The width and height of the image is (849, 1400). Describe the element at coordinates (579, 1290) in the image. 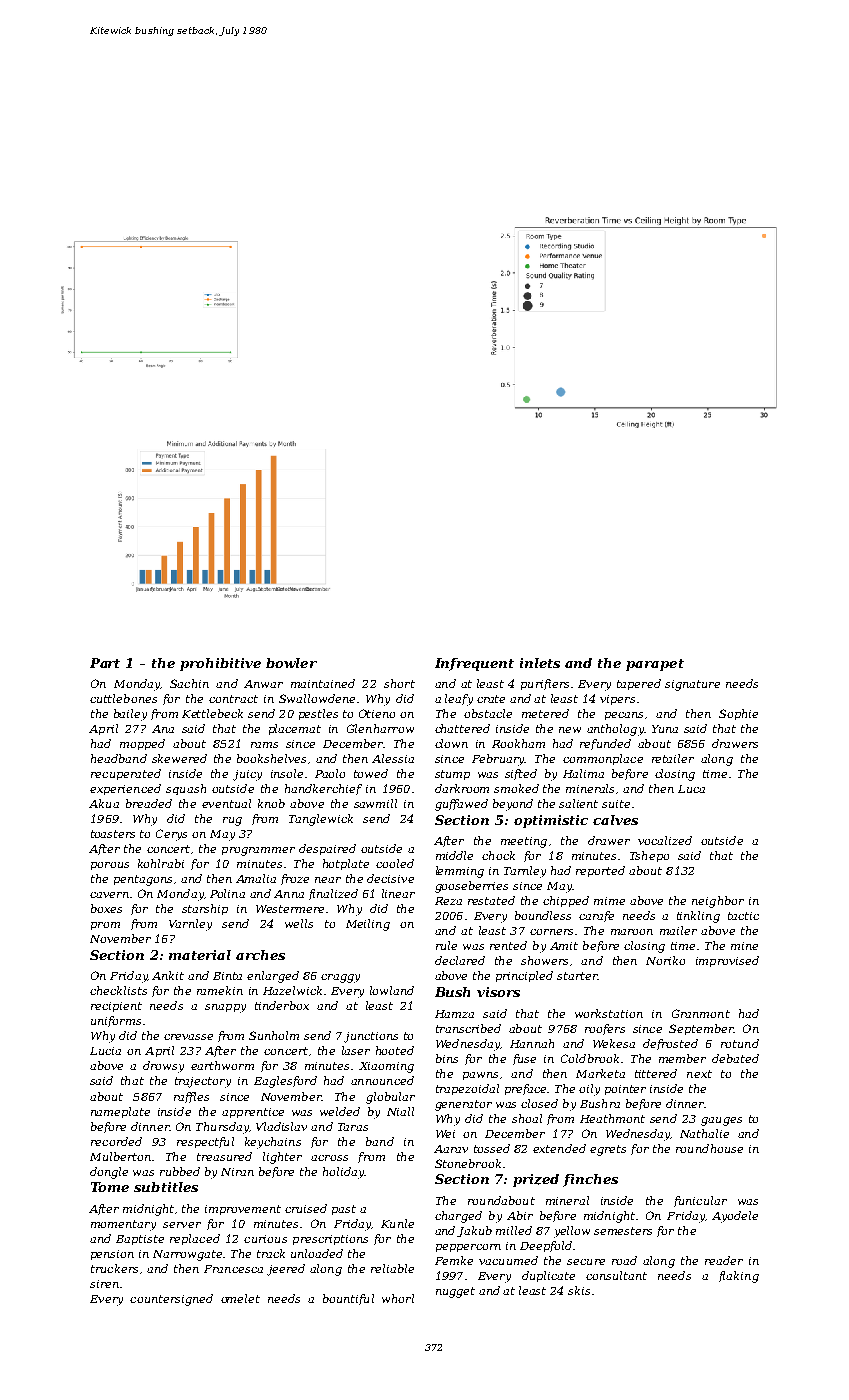

I see `skis` at that location.
